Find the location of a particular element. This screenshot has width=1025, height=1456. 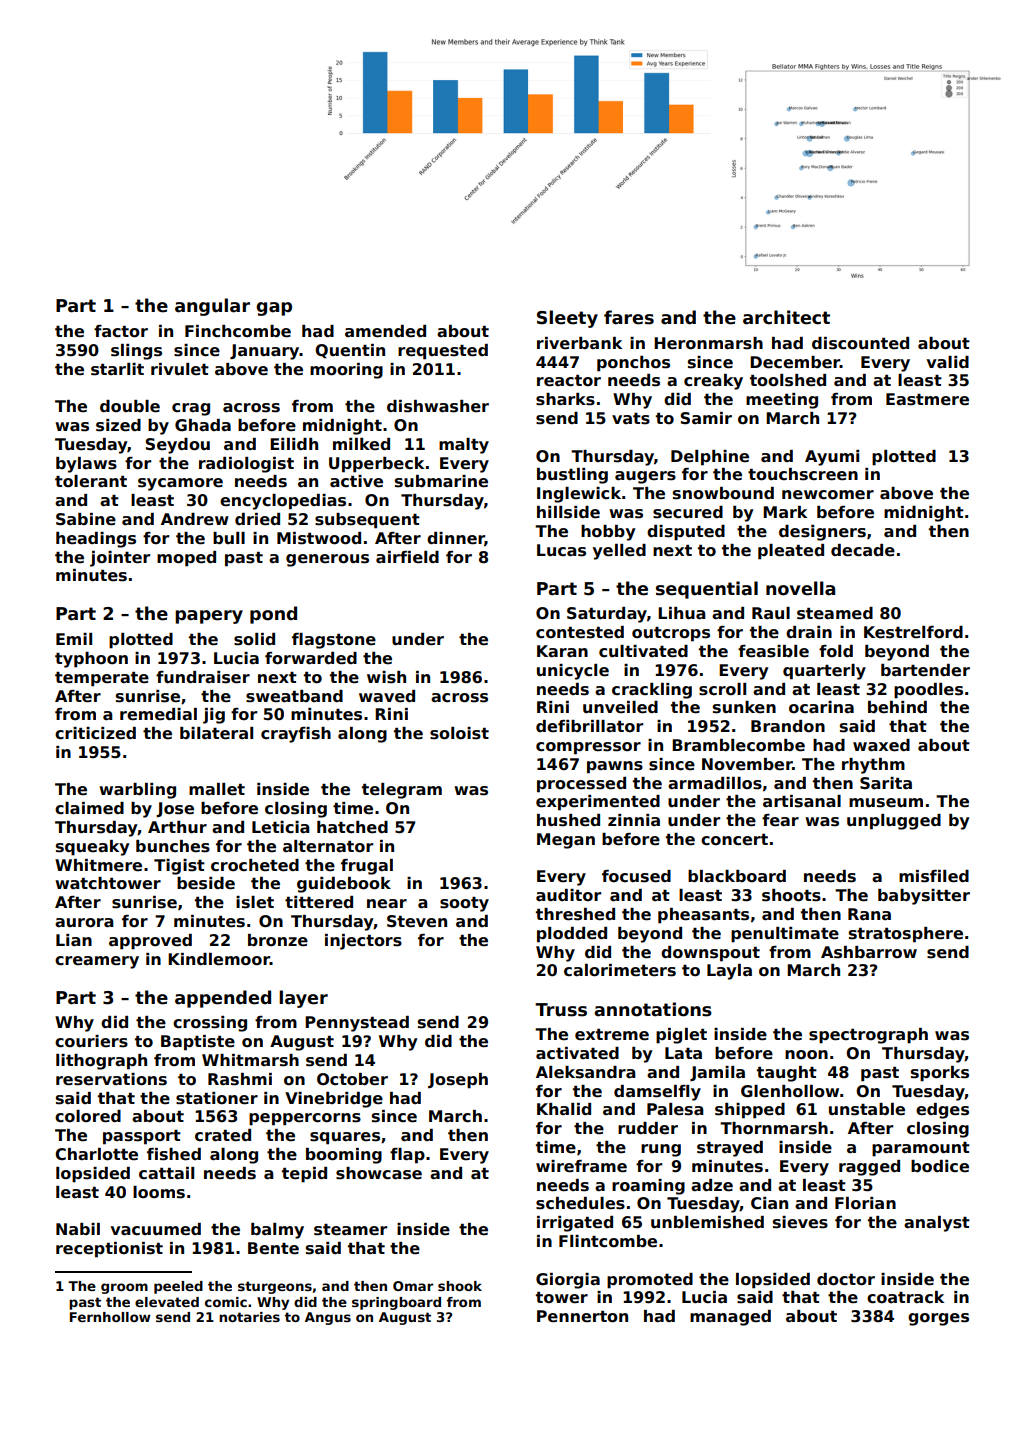

temperate is located at coordinates (102, 679).
